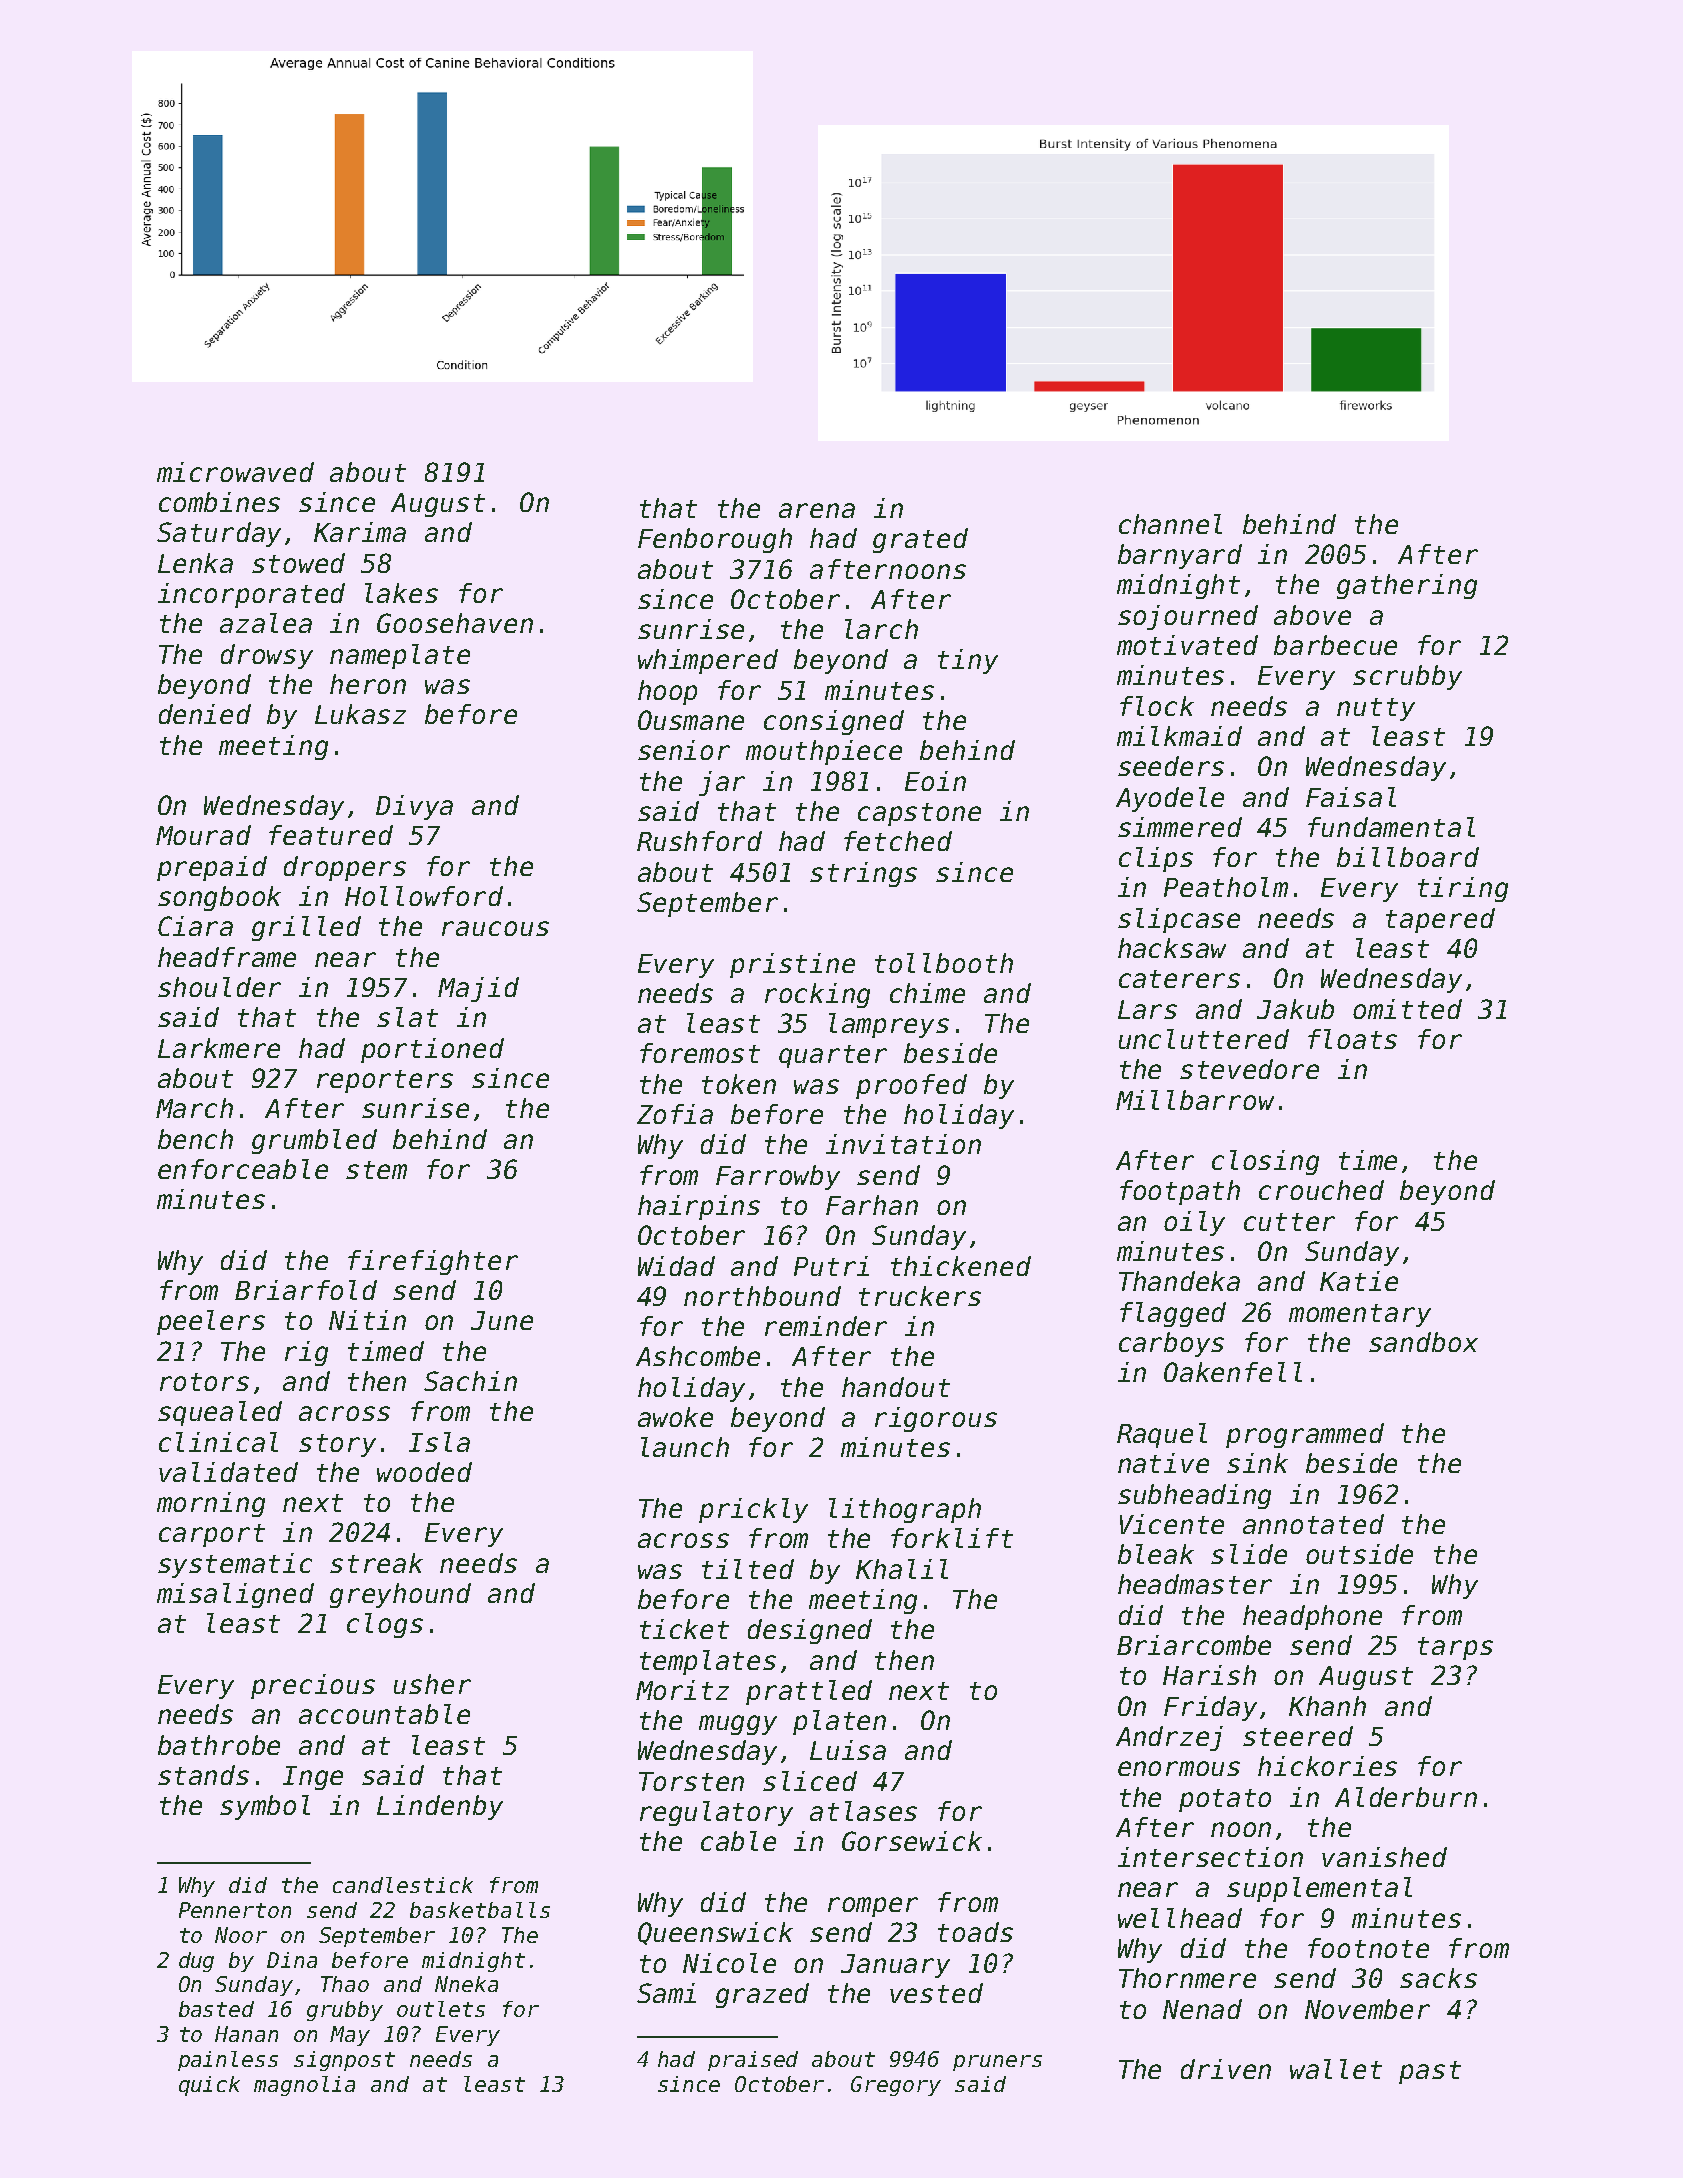 The height and width of the document is (2178, 1683). What do you see at coordinates (195, 563) in the document?
I see `Lenka` at bounding box center [195, 563].
